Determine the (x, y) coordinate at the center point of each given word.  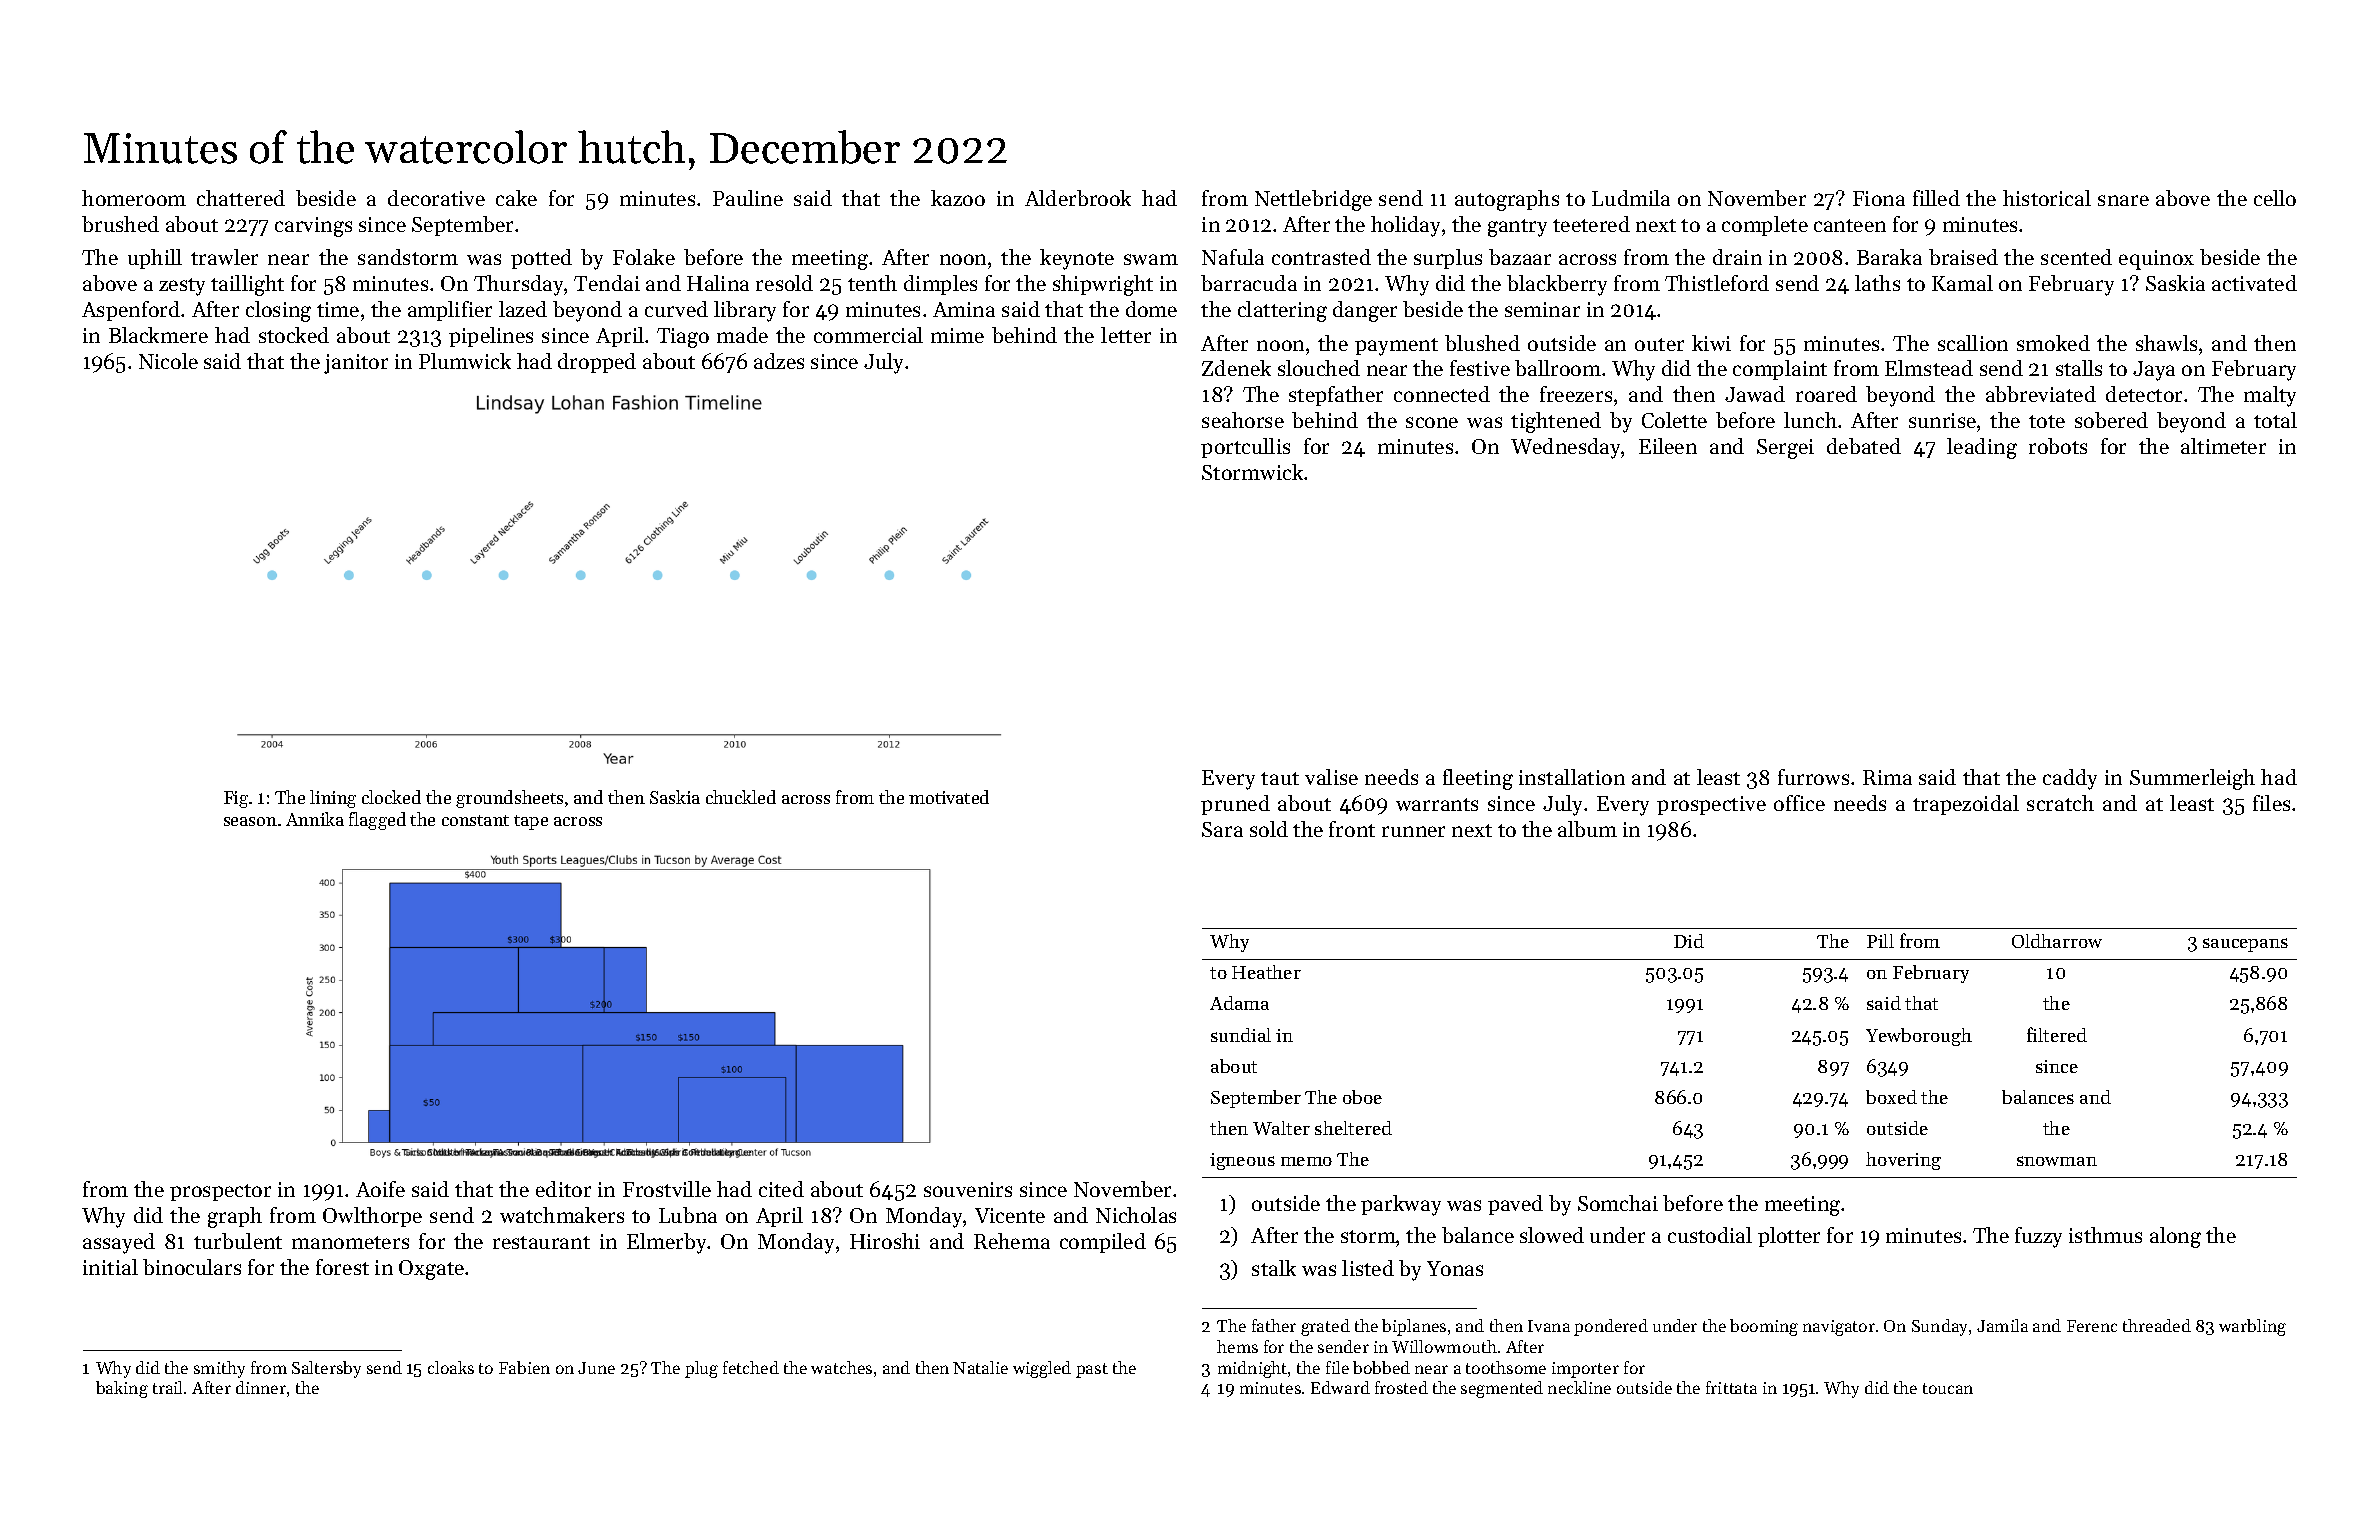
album (1587, 829)
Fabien (524, 1367)
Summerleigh (2192, 779)
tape (531, 822)
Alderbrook (1078, 198)
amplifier (450, 311)
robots (2058, 446)
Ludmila (1631, 198)
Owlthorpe (372, 1217)
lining (333, 799)
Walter (1281, 1128)
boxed (1891, 1097)
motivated (949, 797)
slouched (1319, 368)
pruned (1235, 805)
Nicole (168, 361)
